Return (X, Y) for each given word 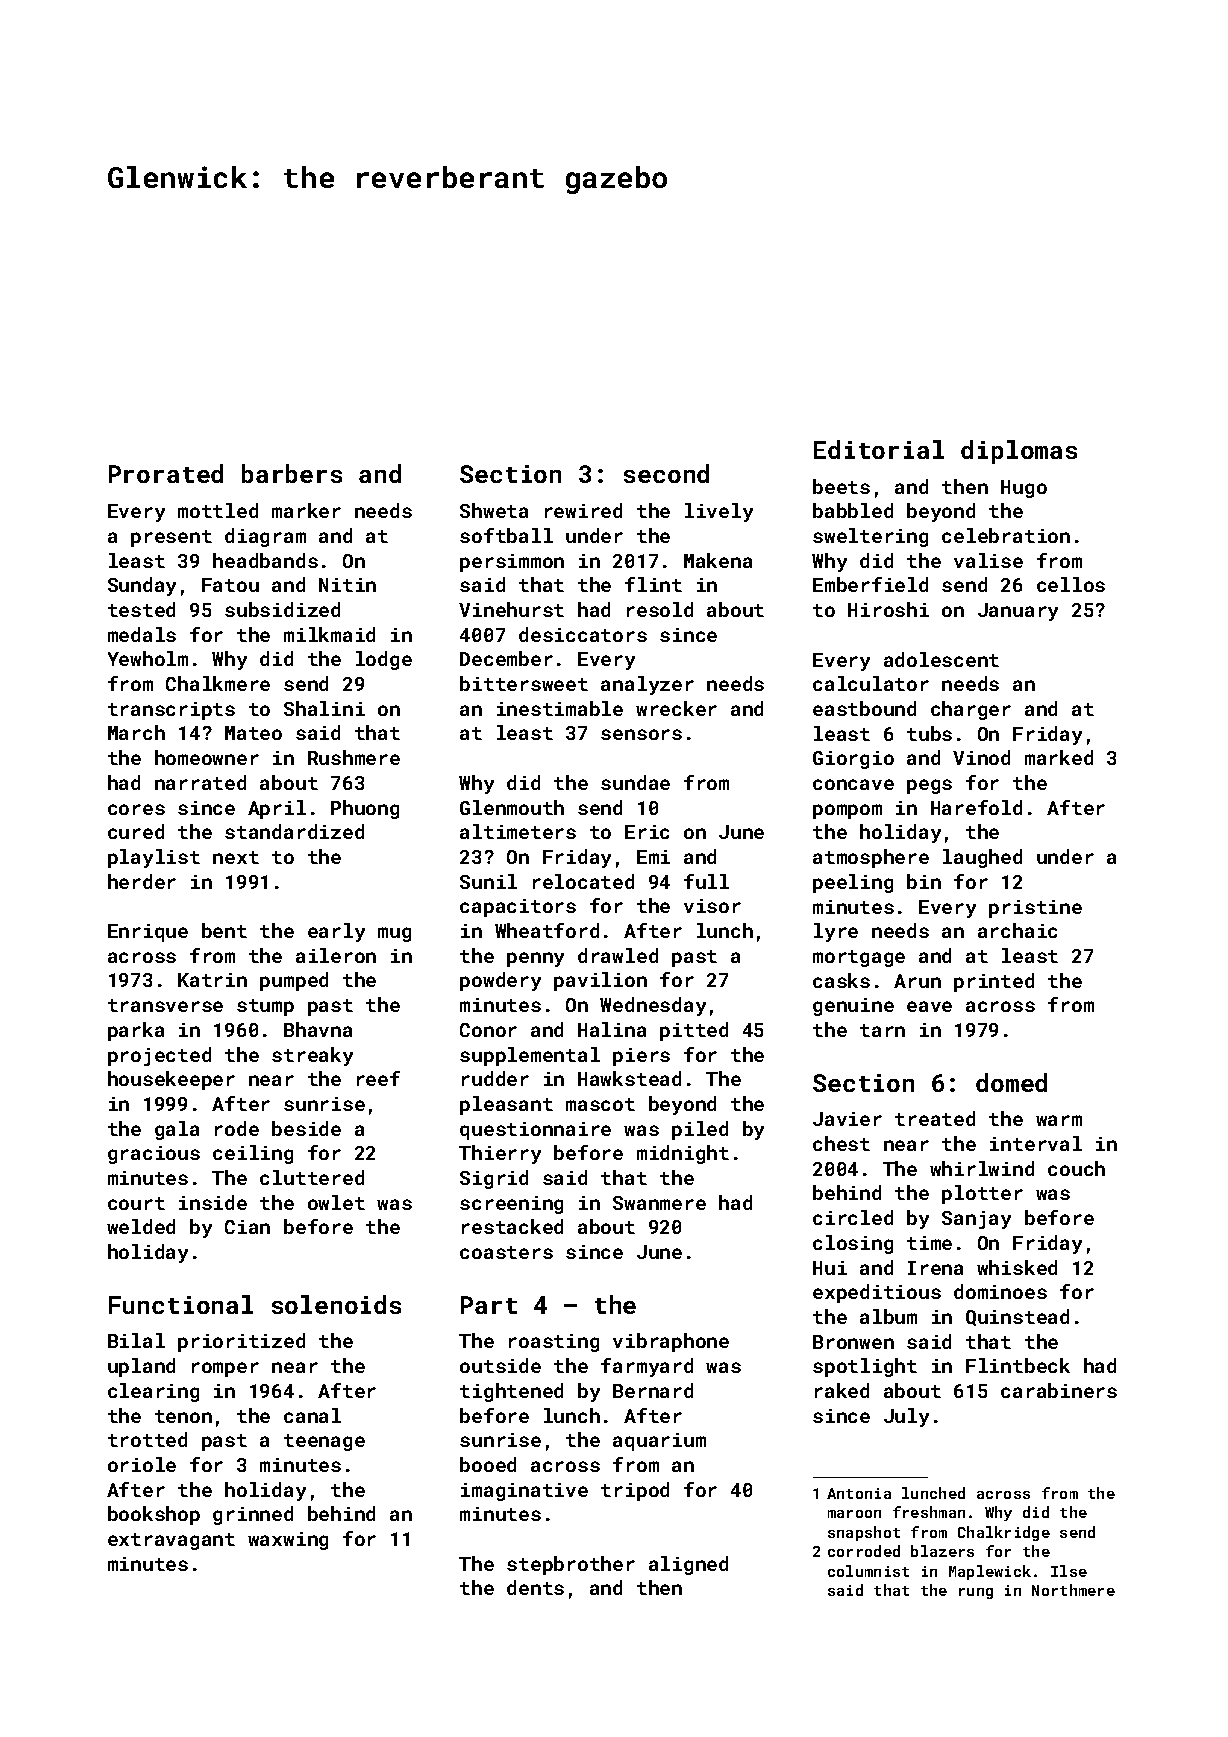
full (706, 881)
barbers (292, 473)
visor (712, 906)
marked (1059, 757)
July (906, 1417)
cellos (1071, 584)
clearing (153, 1392)
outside (500, 1365)
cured (136, 831)
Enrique (148, 933)
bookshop (154, 1515)
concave (853, 784)
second (666, 473)
